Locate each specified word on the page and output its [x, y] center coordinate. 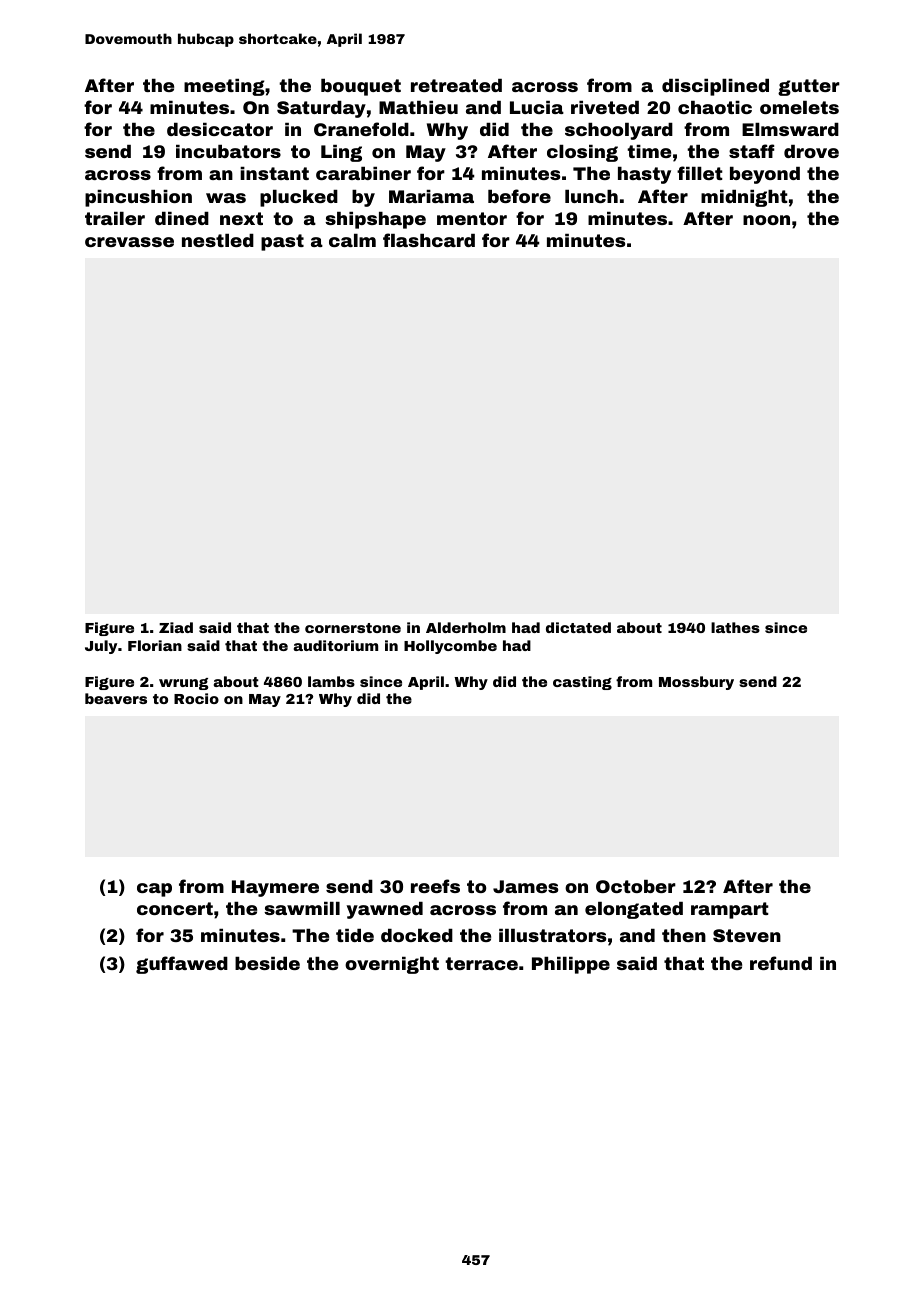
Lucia [537, 107]
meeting [224, 87]
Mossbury [696, 683]
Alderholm [466, 627]
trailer [115, 218]
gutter [809, 87]
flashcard [429, 240]
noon [766, 220]
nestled [218, 240]
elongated [634, 910]
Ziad [176, 627]
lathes [735, 627]
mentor [472, 218]
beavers [116, 698]
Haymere [275, 888]
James [525, 886]
